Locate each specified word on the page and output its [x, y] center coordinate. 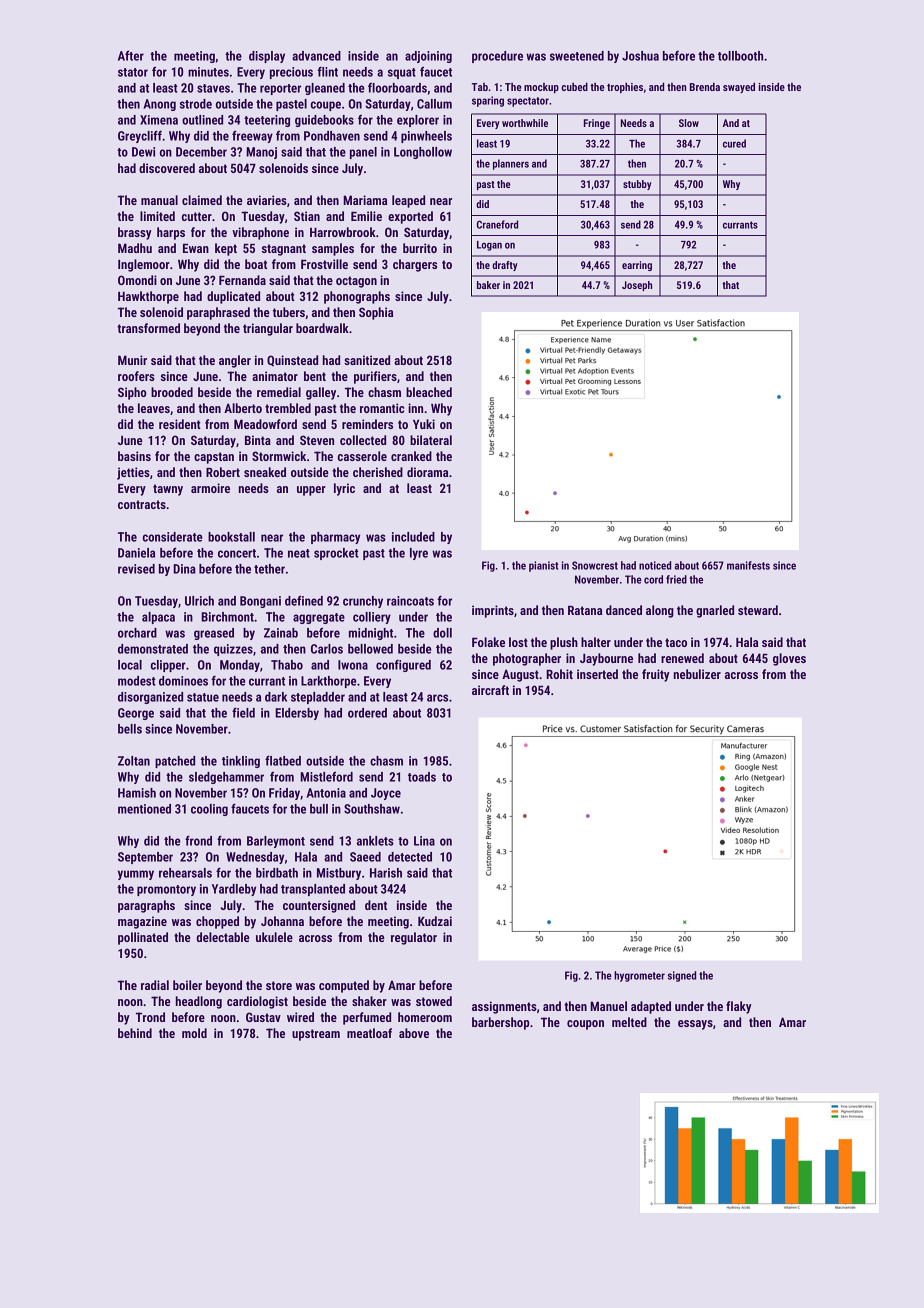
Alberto [243, 408]
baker [488, 285]
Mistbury [339, 874]
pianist [543, 566]
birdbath [277, 873]
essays [695, 1025]
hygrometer [639, 976]
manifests [748, 565]
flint [327, 72]
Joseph [637, 286]
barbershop [501, 1023]
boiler [187, 985]
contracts [142, 504]
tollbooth [740, 56]
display [267, 57]
